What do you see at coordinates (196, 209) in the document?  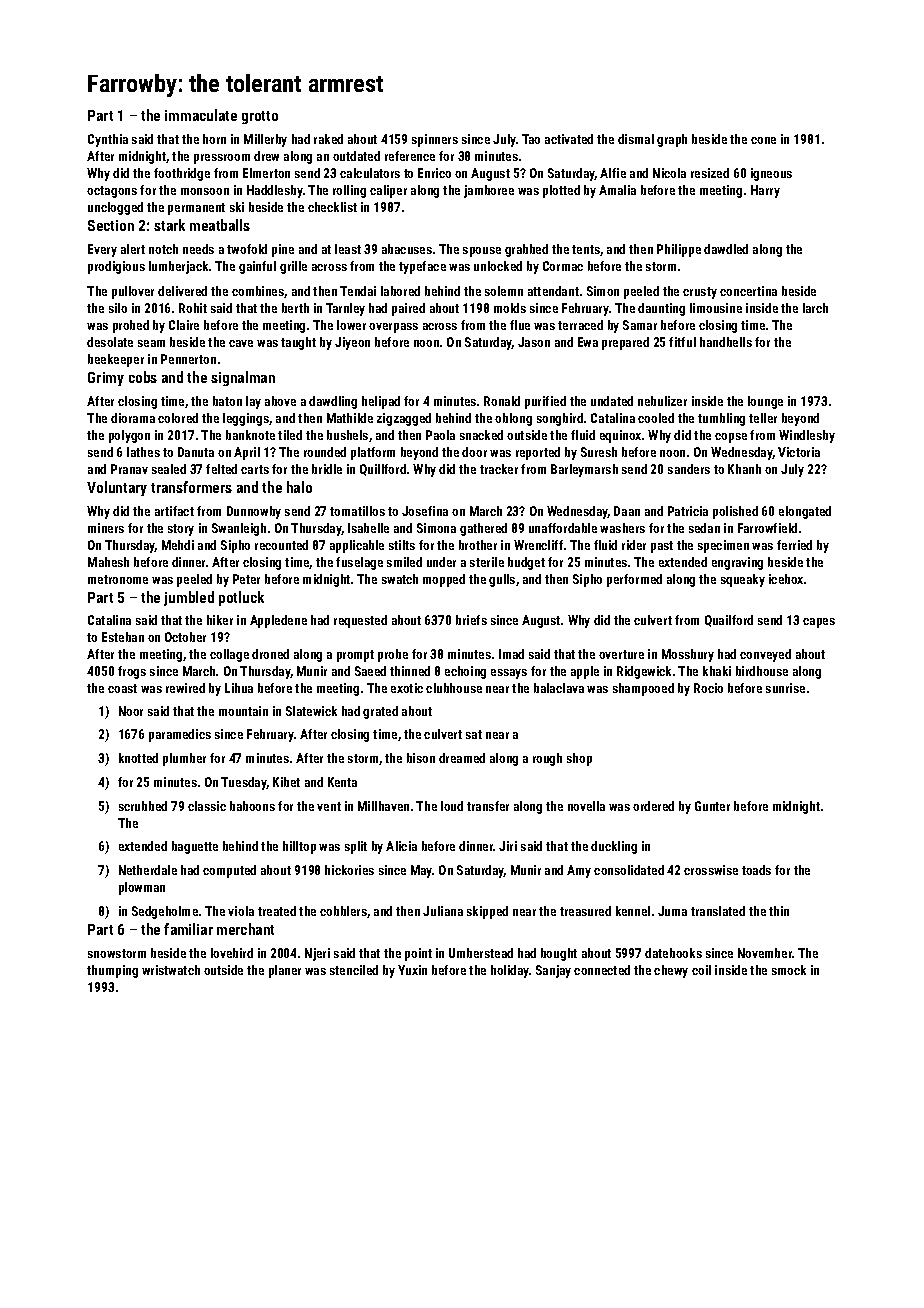 I see `permanent` at bounding box center [196, 209].
